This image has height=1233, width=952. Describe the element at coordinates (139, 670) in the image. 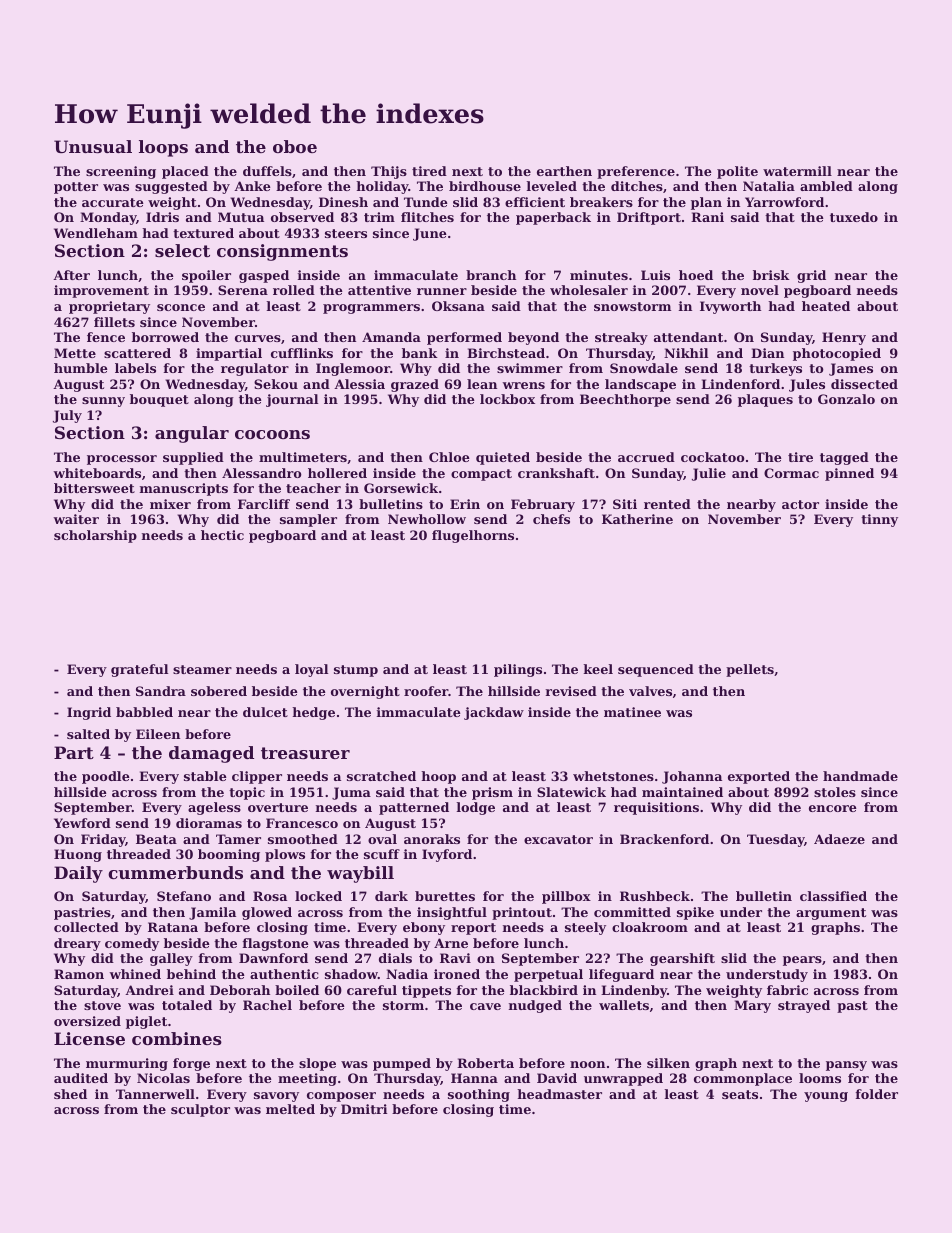

I see `grateful` at that location.
